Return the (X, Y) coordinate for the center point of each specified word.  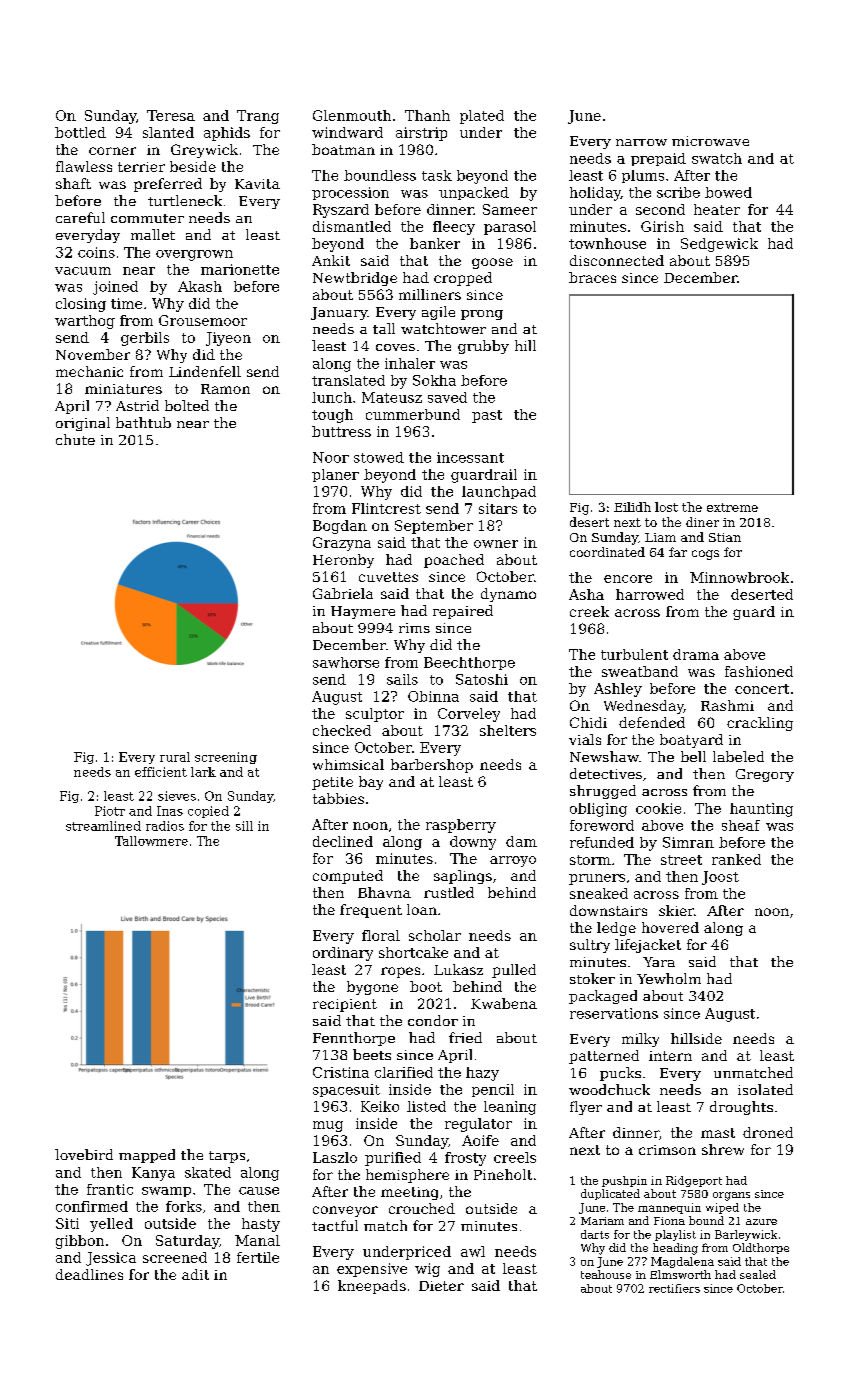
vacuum (83, 271)
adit (195, 1274)
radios (165, 826)
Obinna (433, 696)
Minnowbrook (739, 577)
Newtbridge (355, 279)
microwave (710, 141)
